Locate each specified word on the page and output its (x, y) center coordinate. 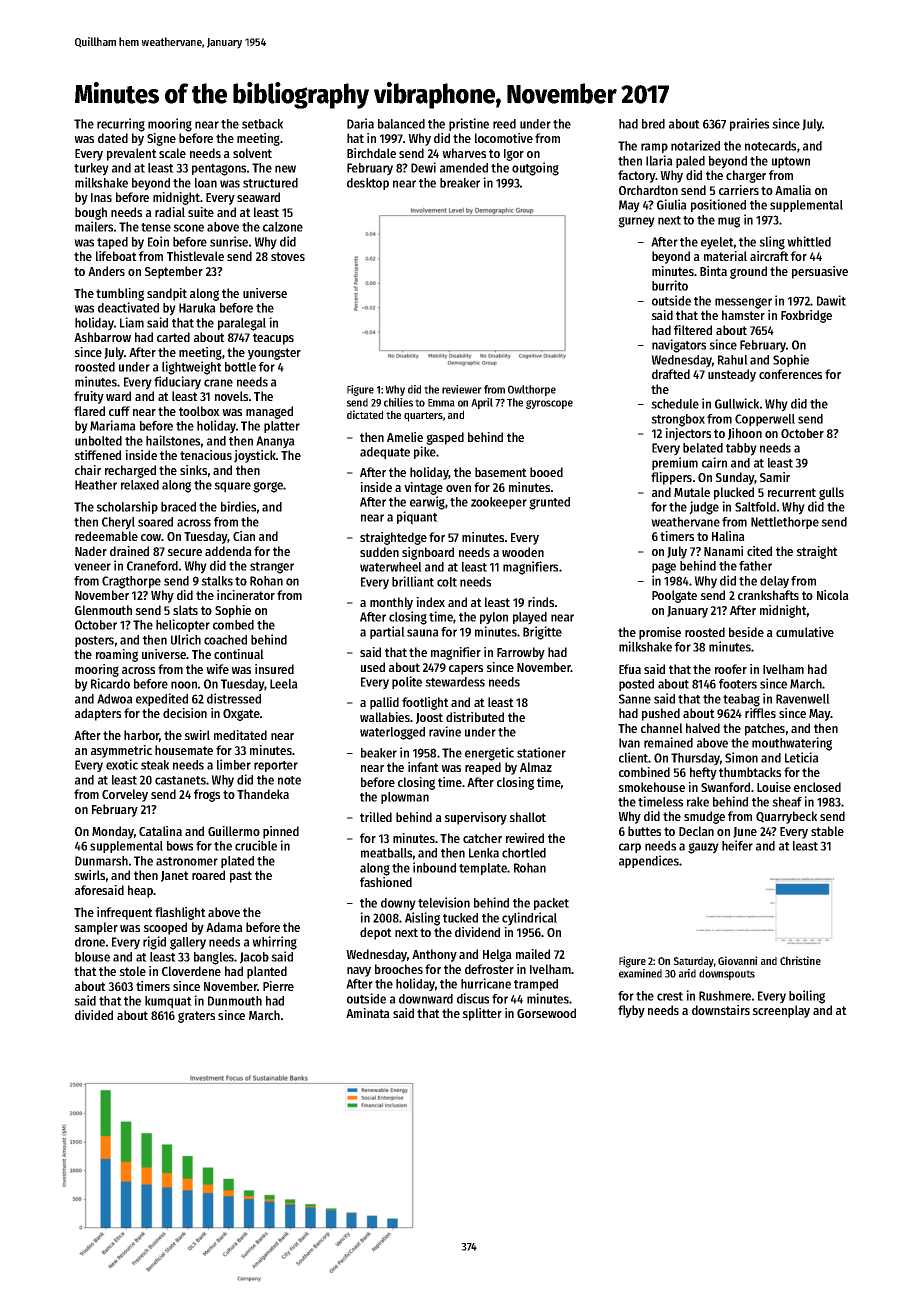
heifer (737, 845)
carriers (739, 190)
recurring (121, 125)
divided (94, 1015)
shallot (527, 817)
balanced (401, 124)
